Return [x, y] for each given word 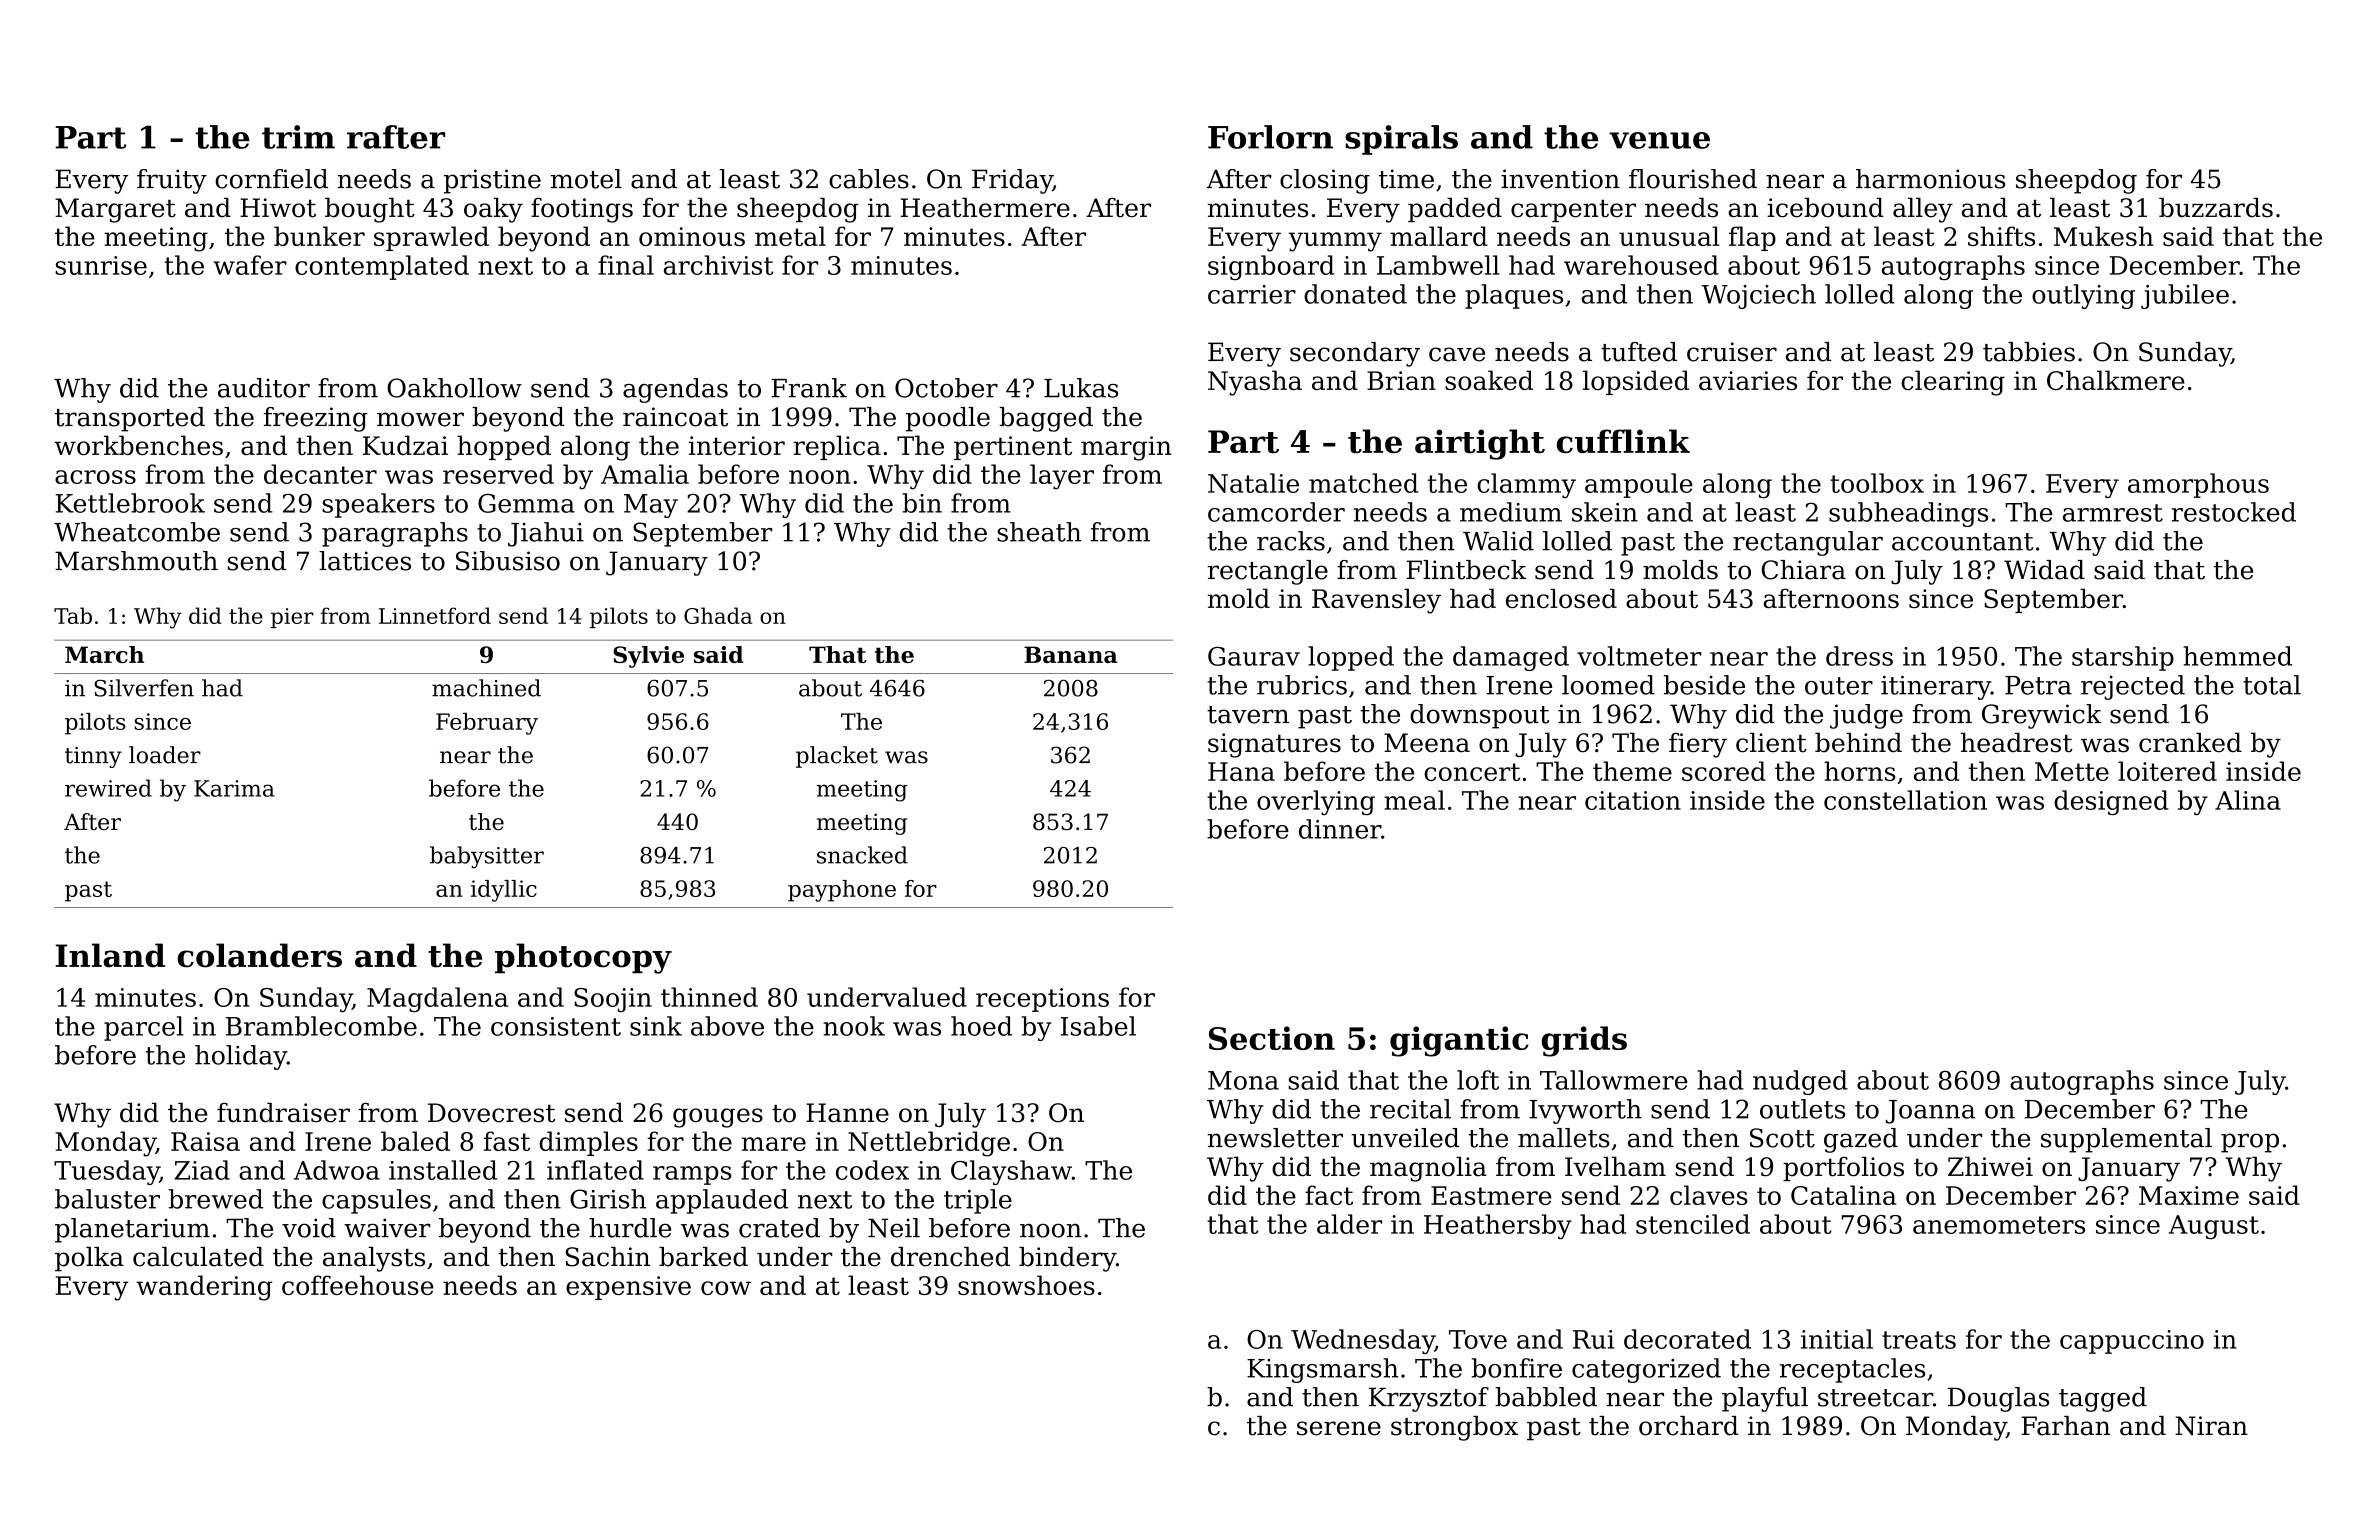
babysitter [487, 857]
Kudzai [405, 445]
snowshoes [1026, 1285]
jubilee [2185, 296]
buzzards [2216, 207]
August [2214, 1227]
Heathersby [1498, 1226]
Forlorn [1270, 137]
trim [298, 137]
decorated [1687, 1339]
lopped [1351, 658]
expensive [628, 1288]
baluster [107, 1199]
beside [1704, 685]
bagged [1046, 419]
